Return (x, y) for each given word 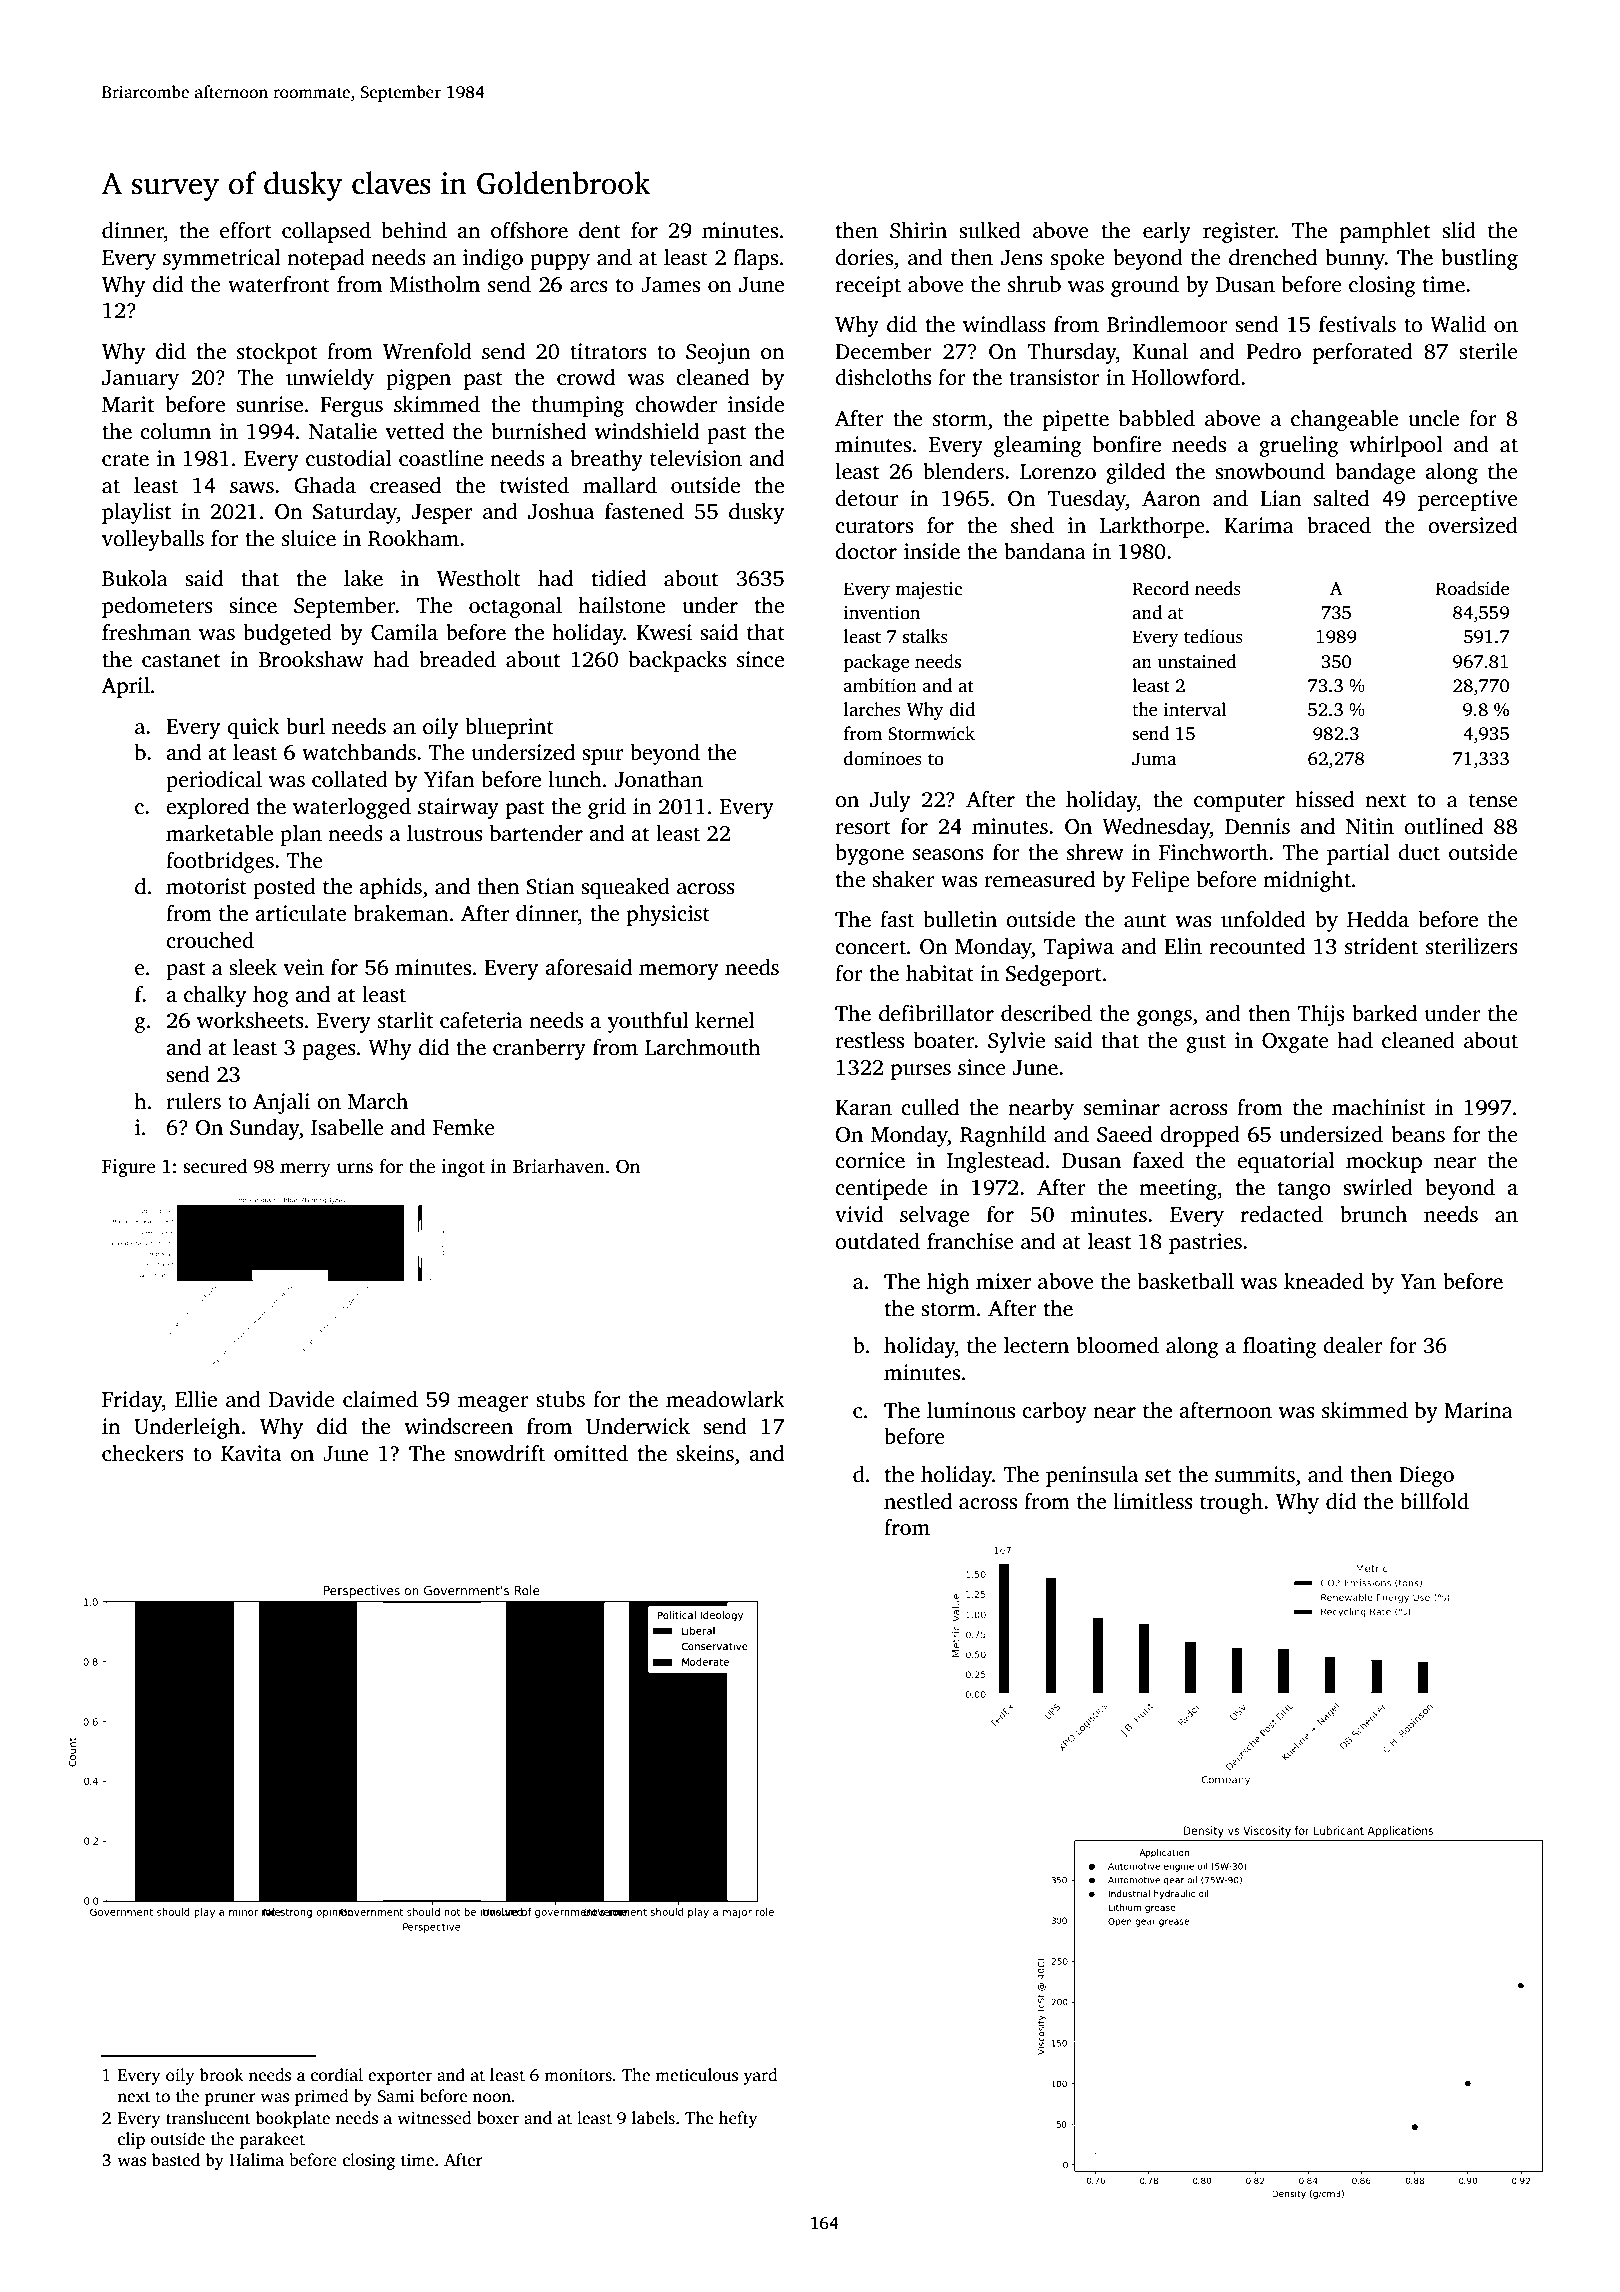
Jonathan (659, 779)
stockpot (277, 353)
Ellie (196, 1399)
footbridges (220, 862)
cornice (870, 1160)
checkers (143, 1453)
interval (1195, 709)
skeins (705, 1453)
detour (866, 498)
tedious (1213, 636)
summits (1255, 1474)
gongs (1164, 1018)
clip (131, 2140)
